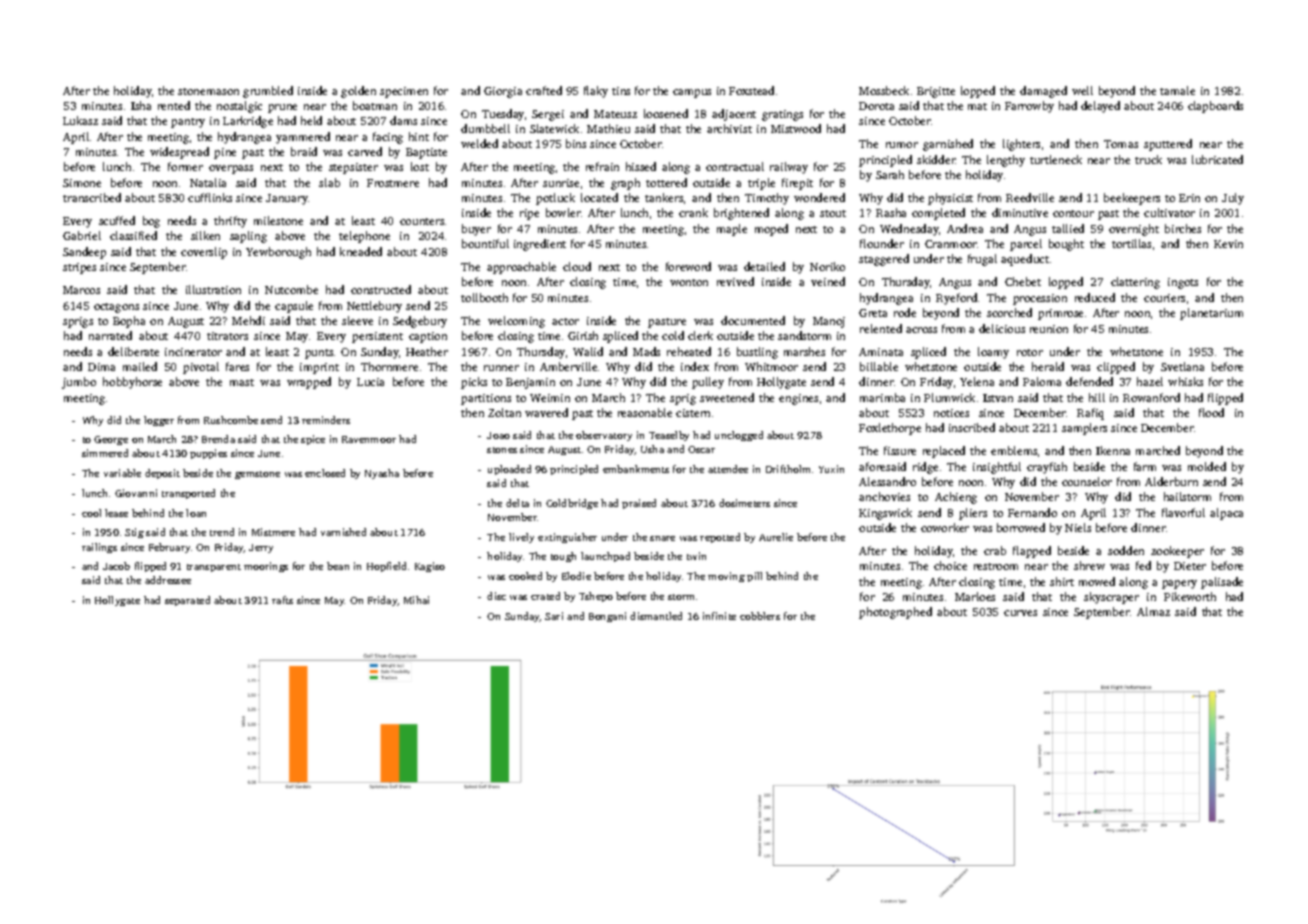 The image size is (1308, 924). What do you see at coordinates (1082, 90) in the screenshot?
I see `well` at bounding box center [1082, 90].
